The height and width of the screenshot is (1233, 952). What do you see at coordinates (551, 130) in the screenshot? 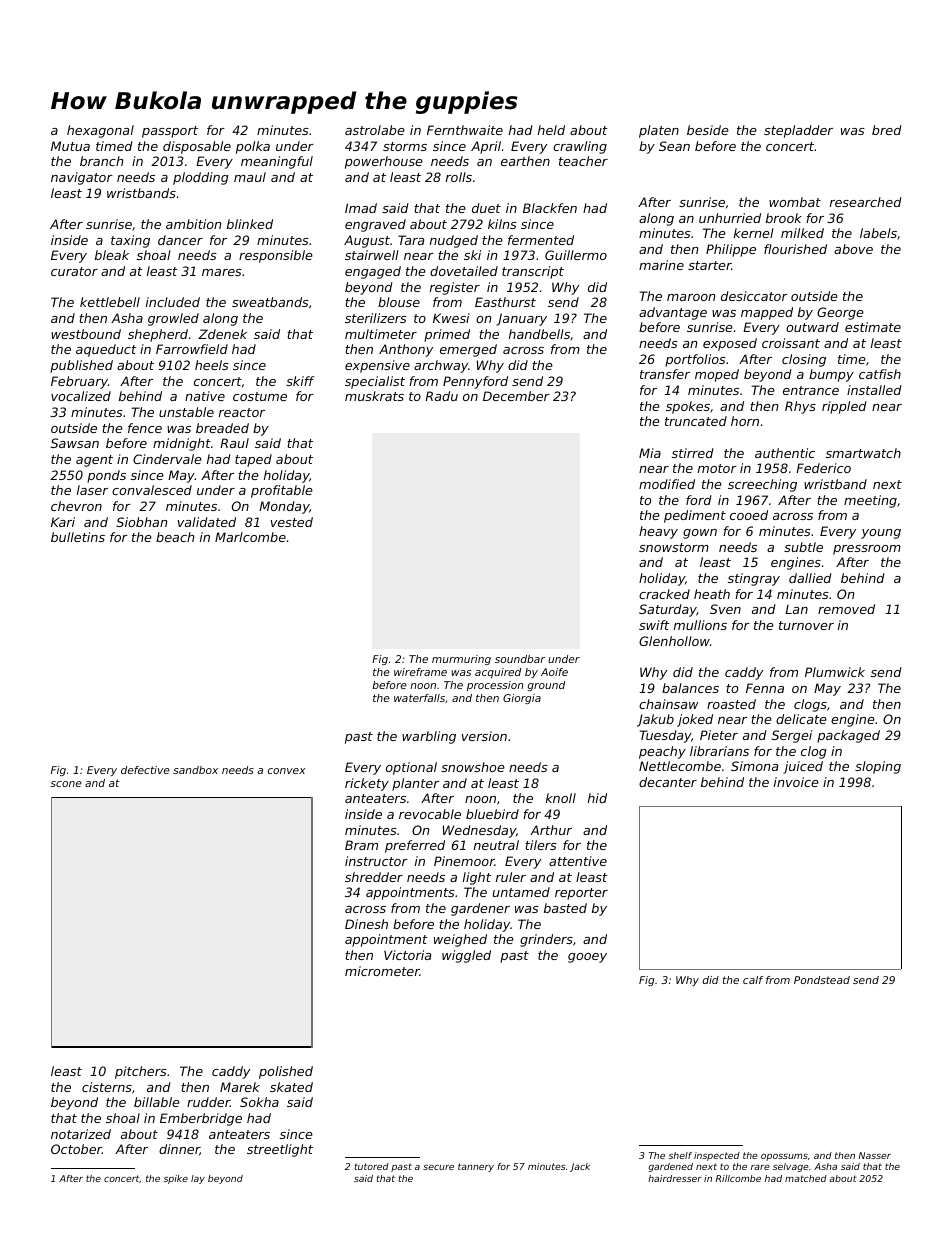
I see `held` at bounding box center [551, 130].
